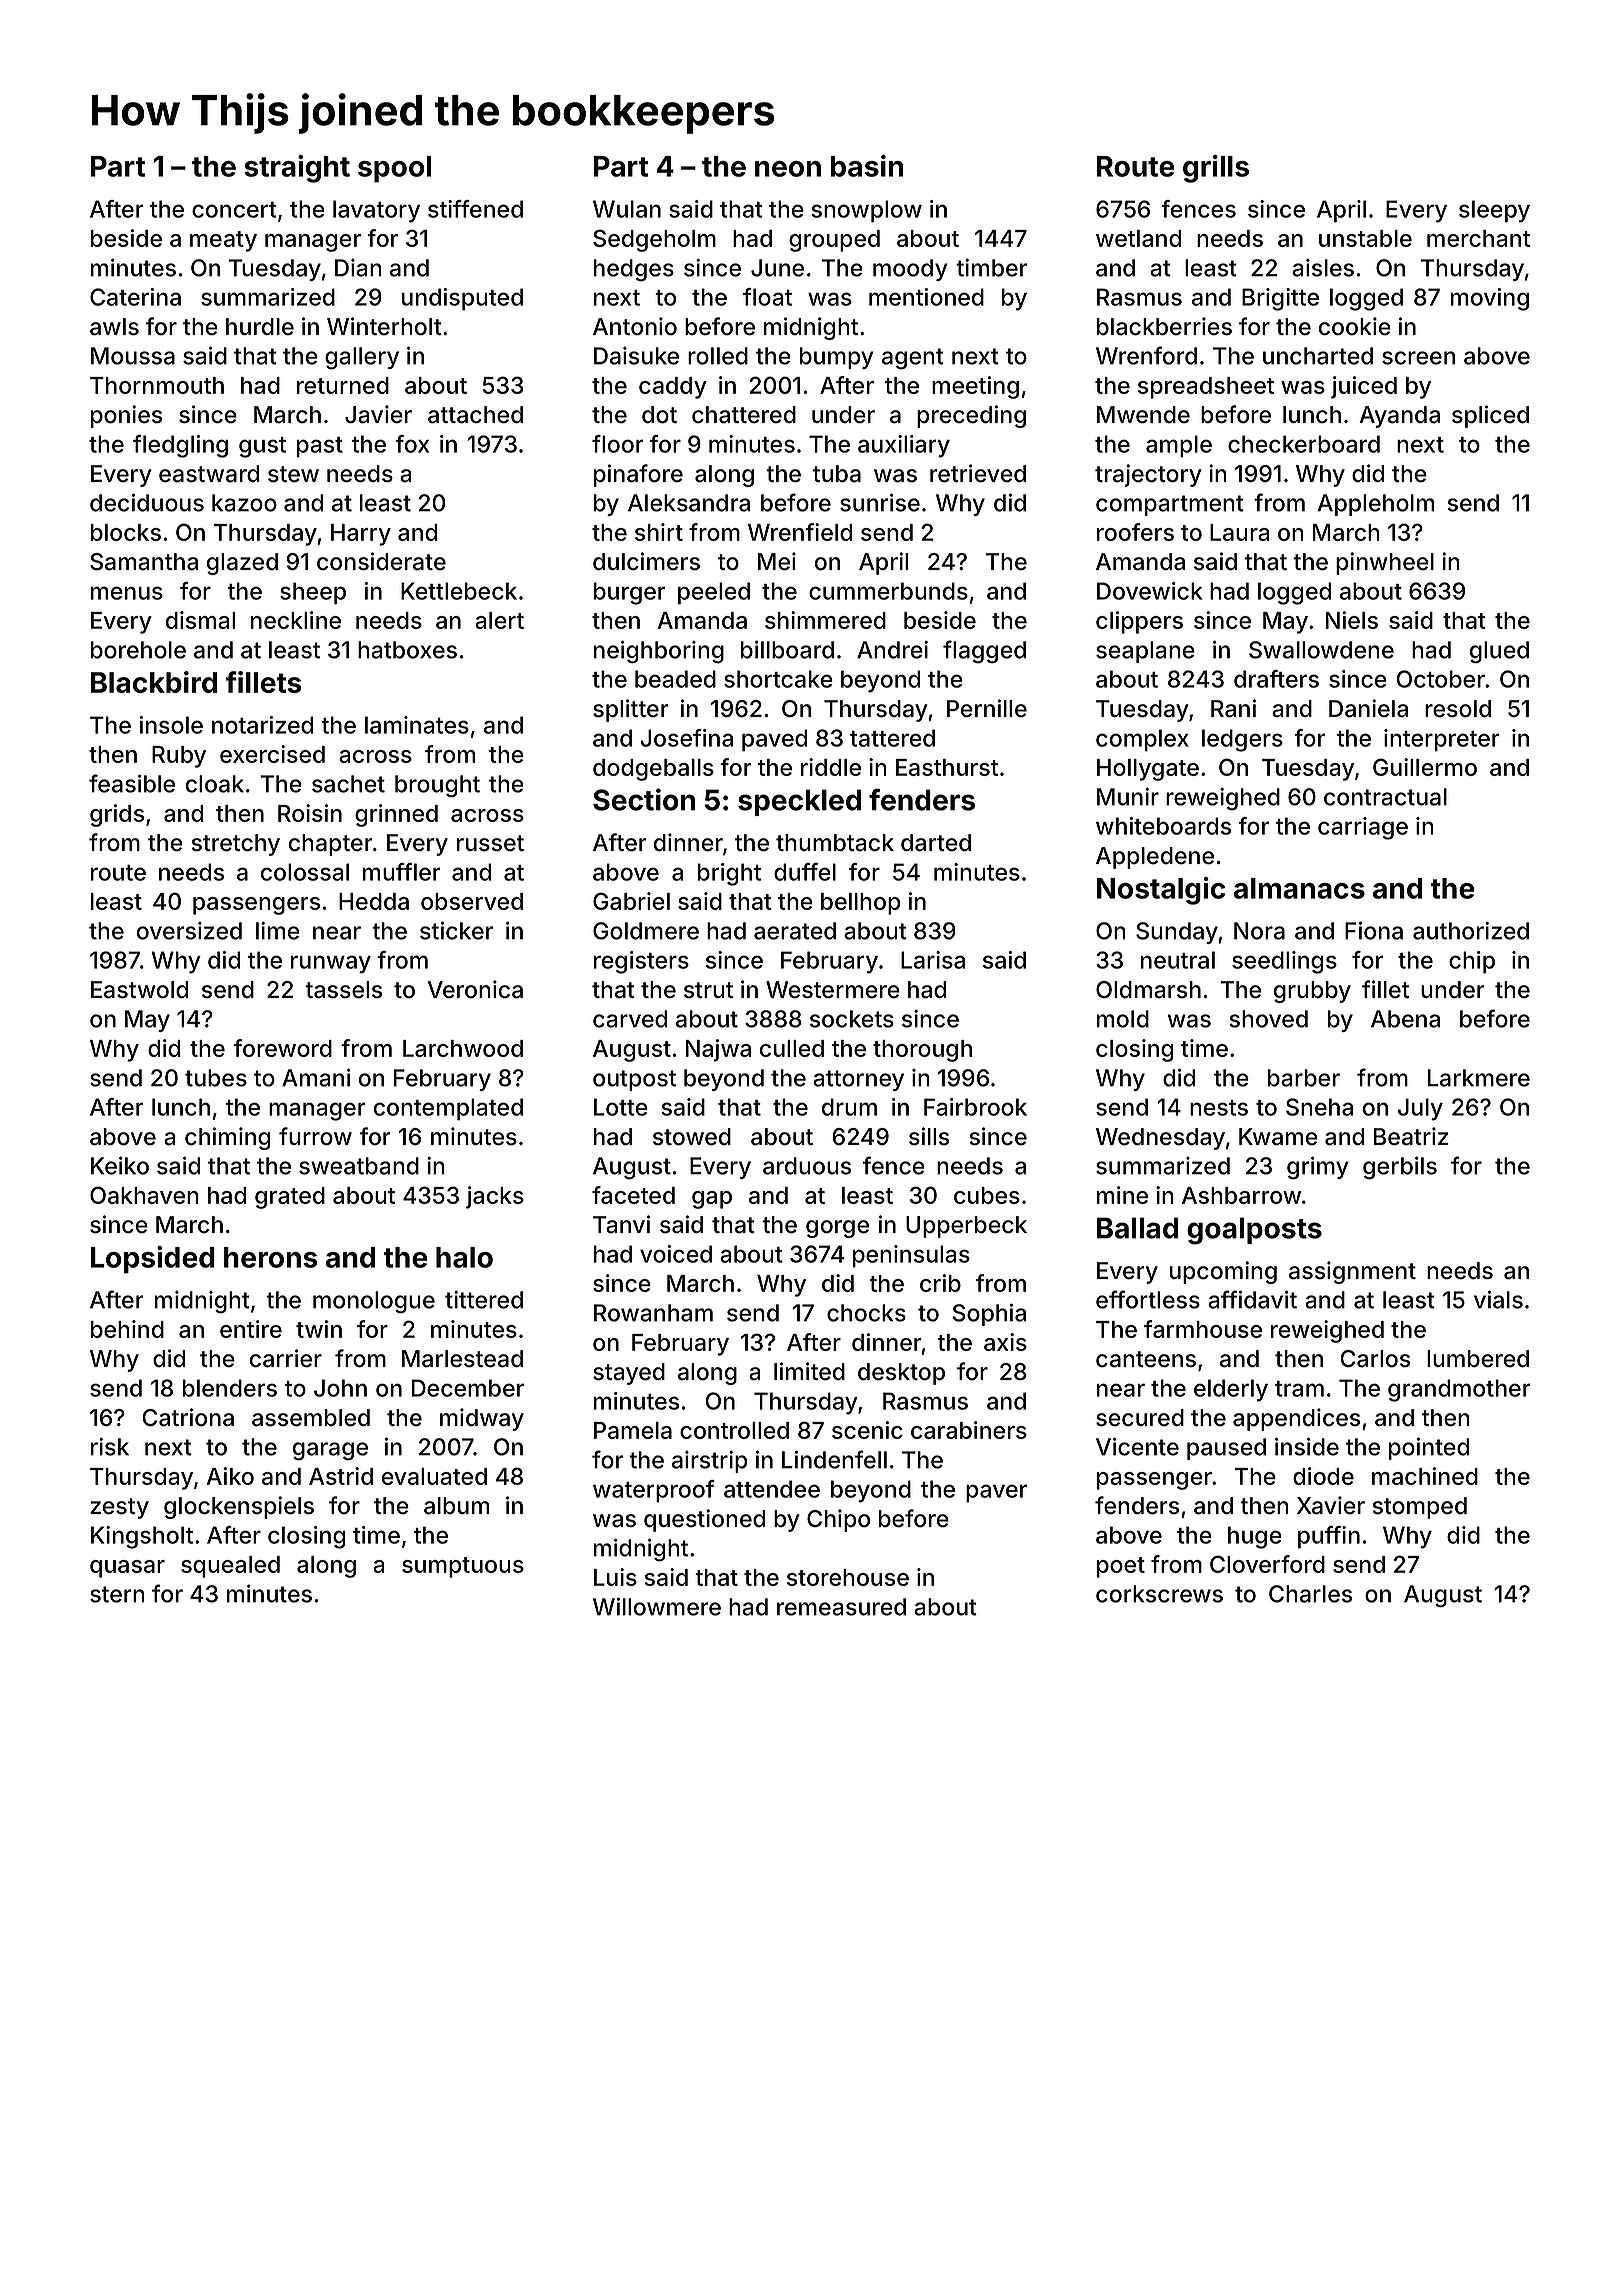  What do you see at coordinates (394, 169) in the screenshot?
I see `spool` at bounding box center [394, 169].
